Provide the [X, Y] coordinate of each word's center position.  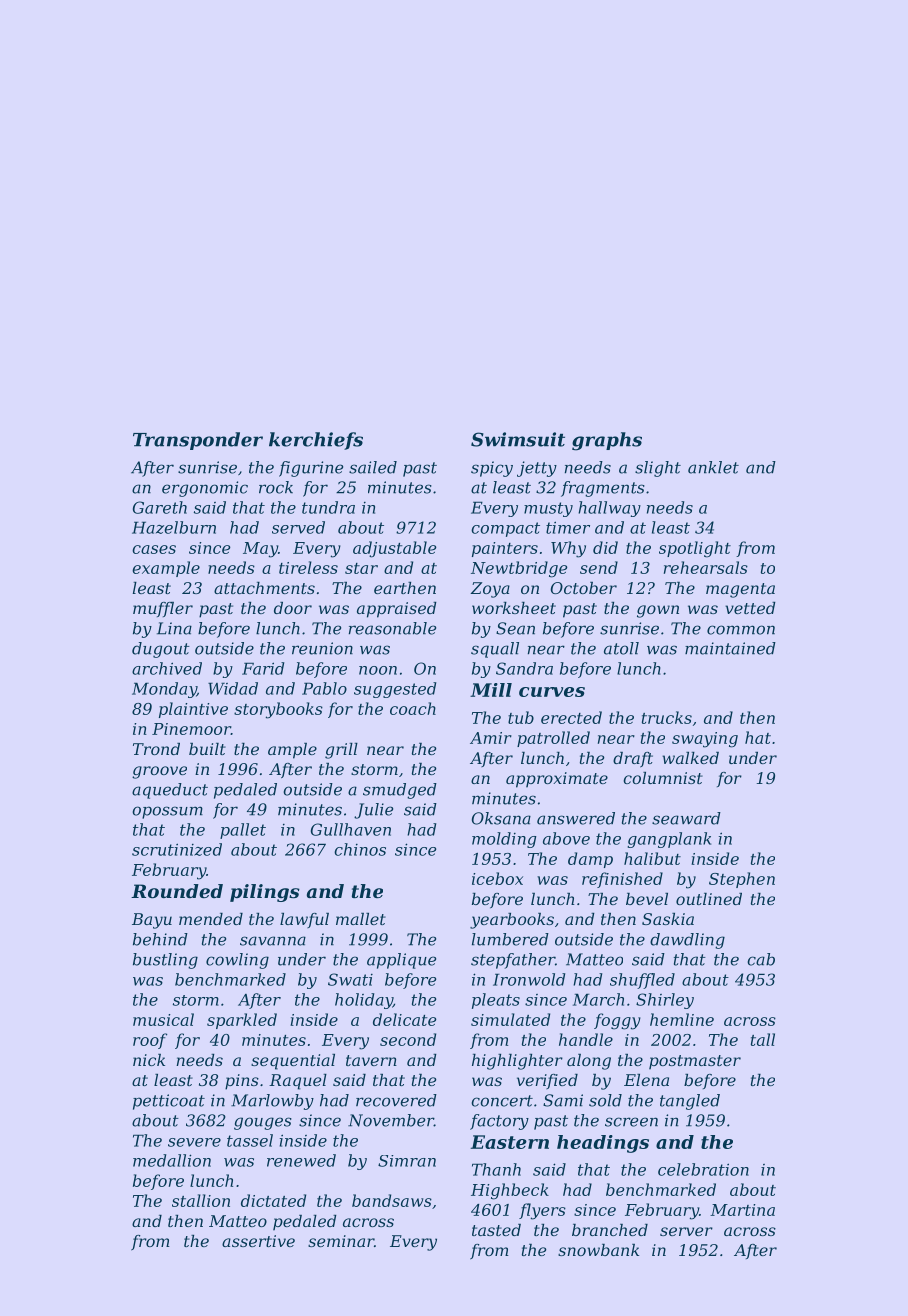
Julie [373, 811]
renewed [301, 1160]
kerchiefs [316, 441]
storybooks [278, 710]
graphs [607, 441]
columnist [663, 778]
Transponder [198, 441]
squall [495, 650]
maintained [730, 648]
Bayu [152, 921]
